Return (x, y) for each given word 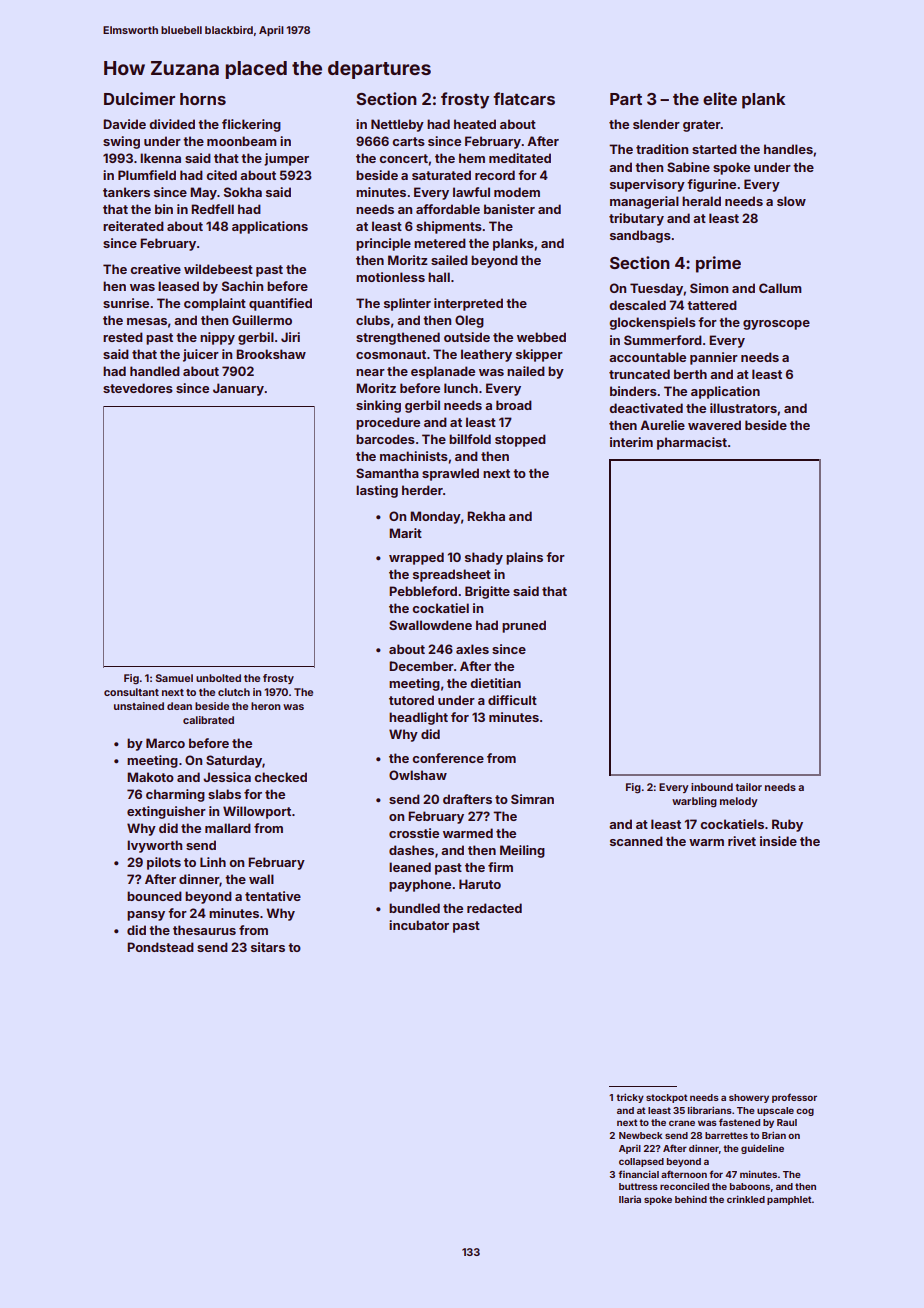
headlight (418, 718)
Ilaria (630, 1199)
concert (403, 158)
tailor (748, 787)
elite (720, 98)
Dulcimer (139, 98)
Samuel (174, 678)
